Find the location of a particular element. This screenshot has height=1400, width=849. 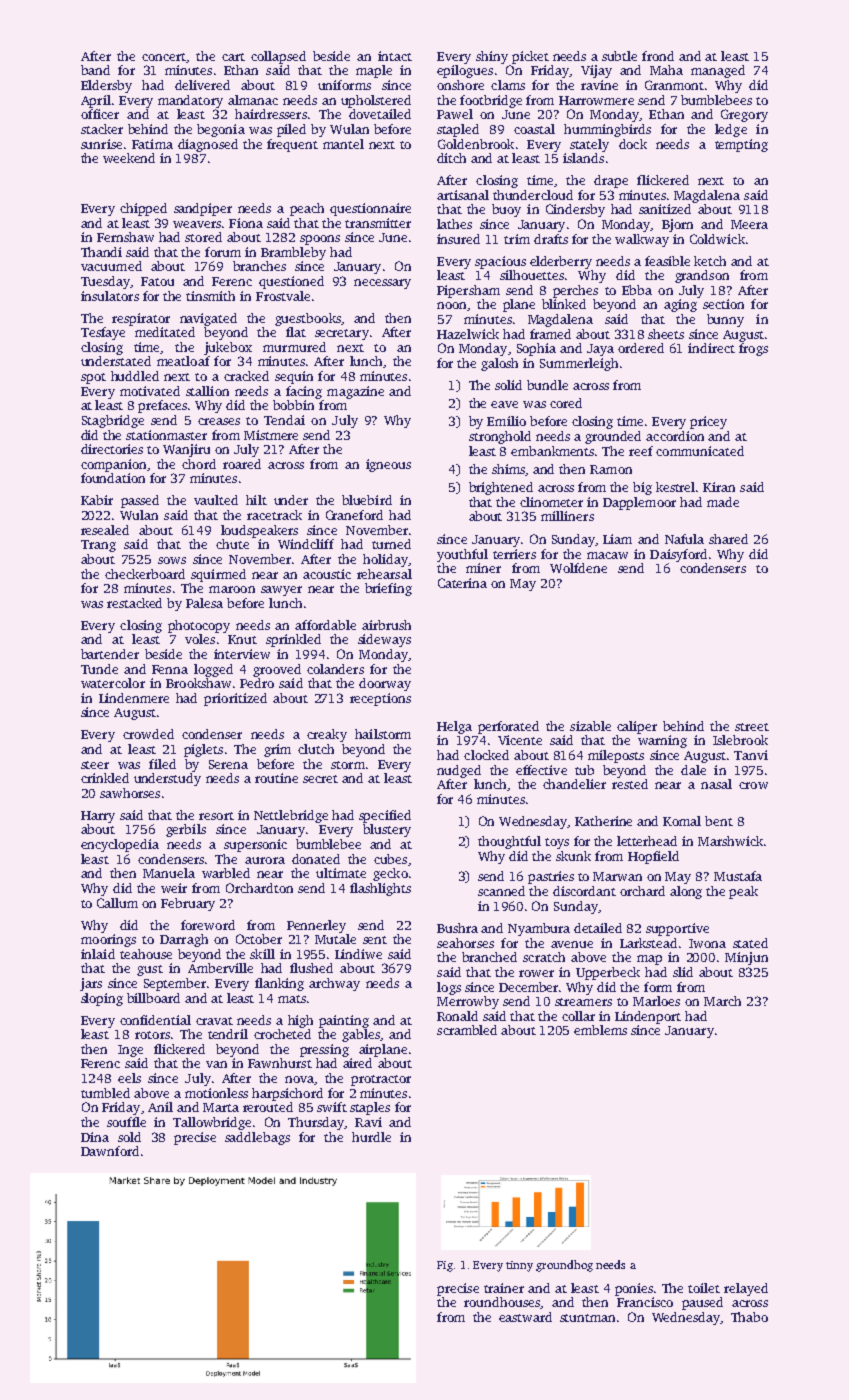

Lindenmere is located at coordinates (134, 698).
